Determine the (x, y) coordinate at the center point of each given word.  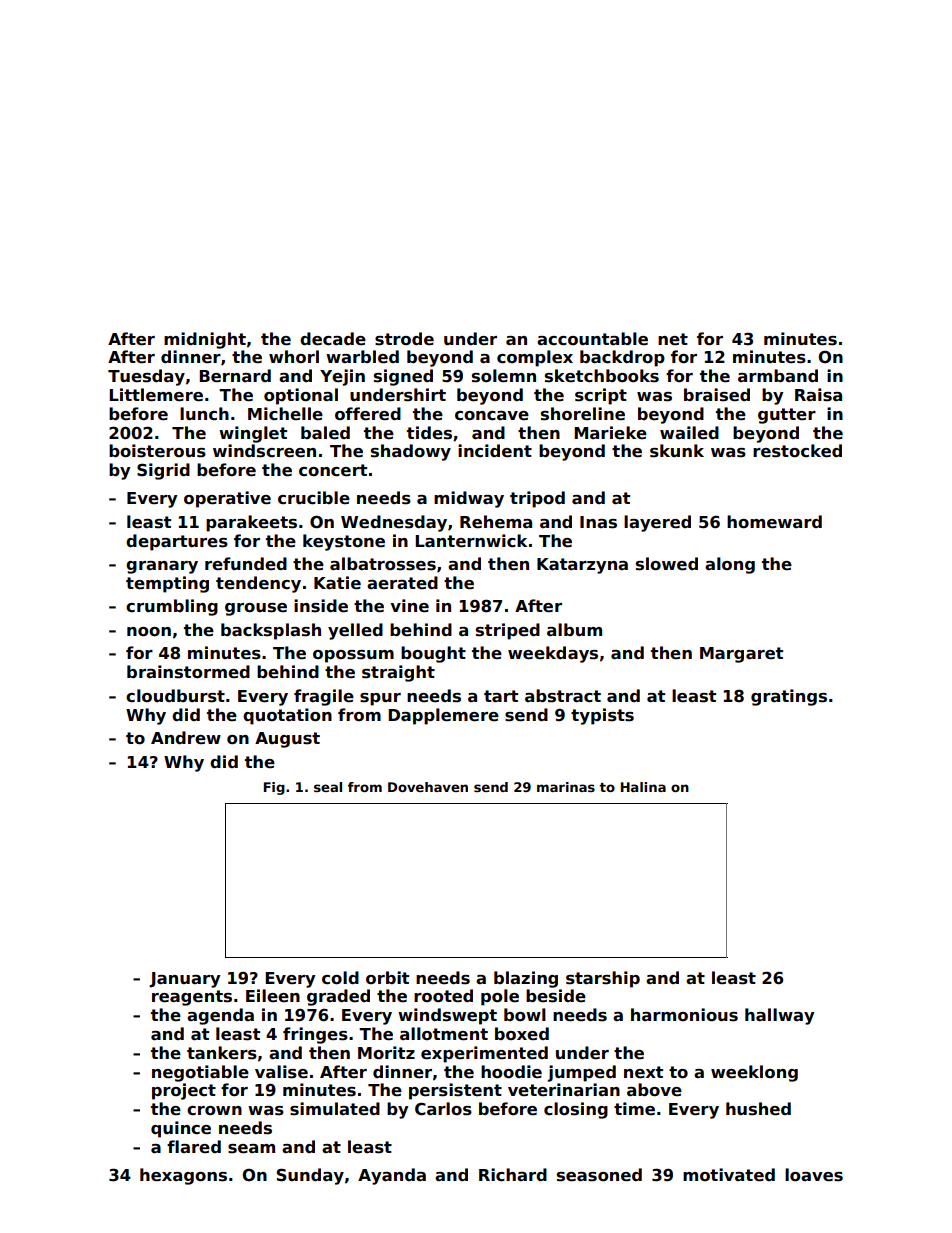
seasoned (599, 1175)
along (730, 565)
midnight (205, 340)
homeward (774, 522)
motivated (729, 1175)
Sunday (310, 1176)
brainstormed (188, 672)
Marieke (610, 433)
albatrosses (383, 564)
